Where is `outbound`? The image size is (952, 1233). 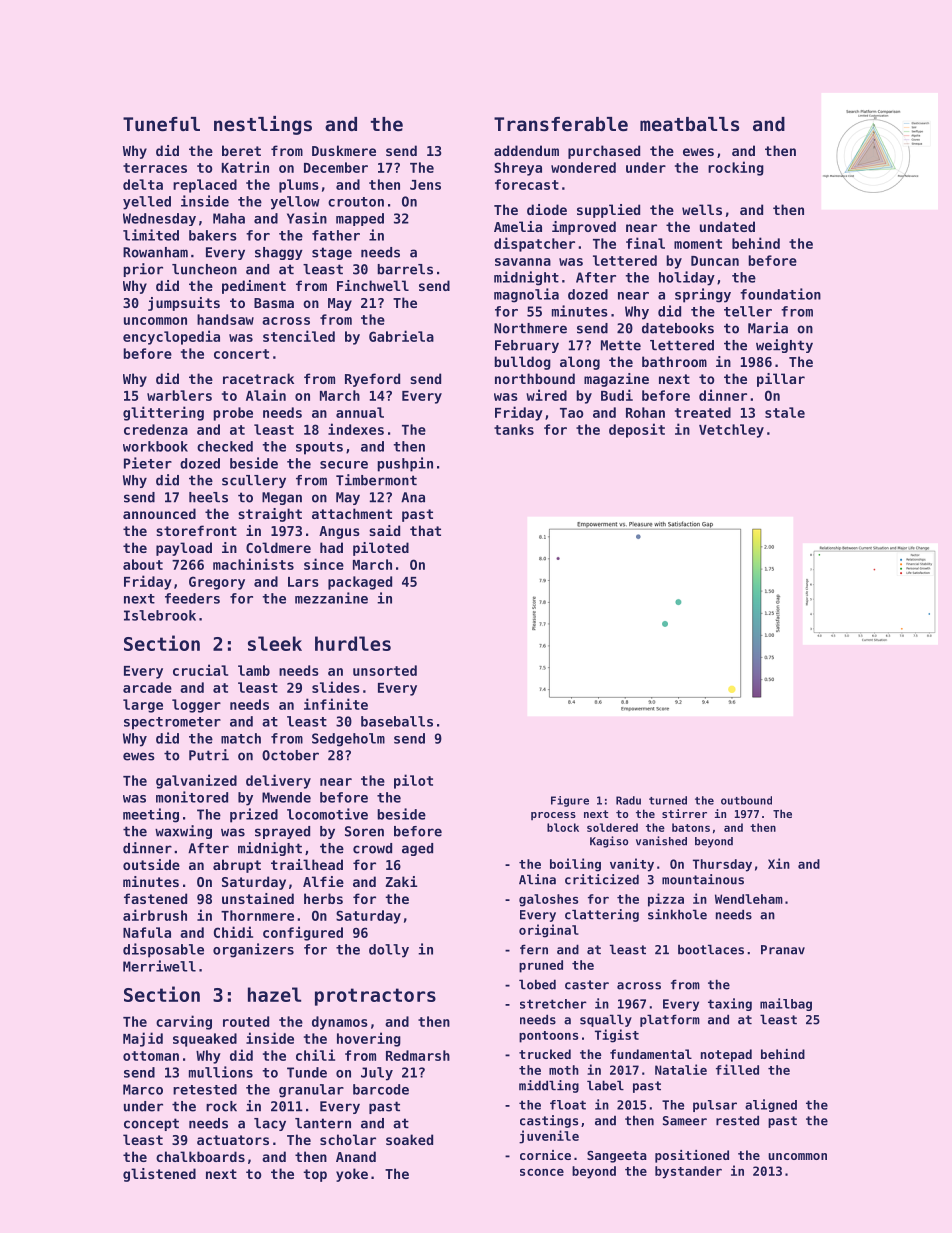 outbound is located at coordinates (746, 800).
